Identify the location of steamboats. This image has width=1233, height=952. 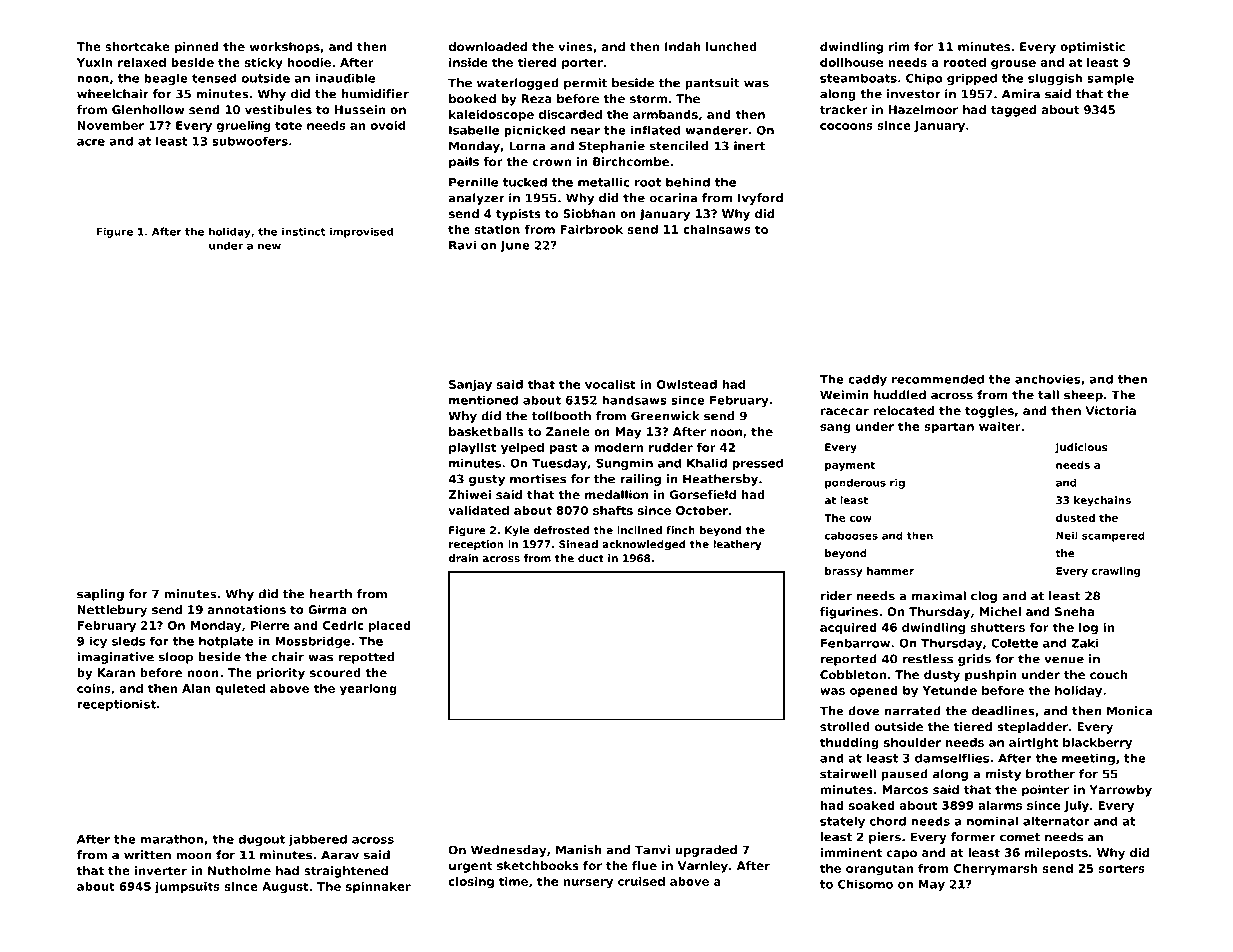
(858, 78).
